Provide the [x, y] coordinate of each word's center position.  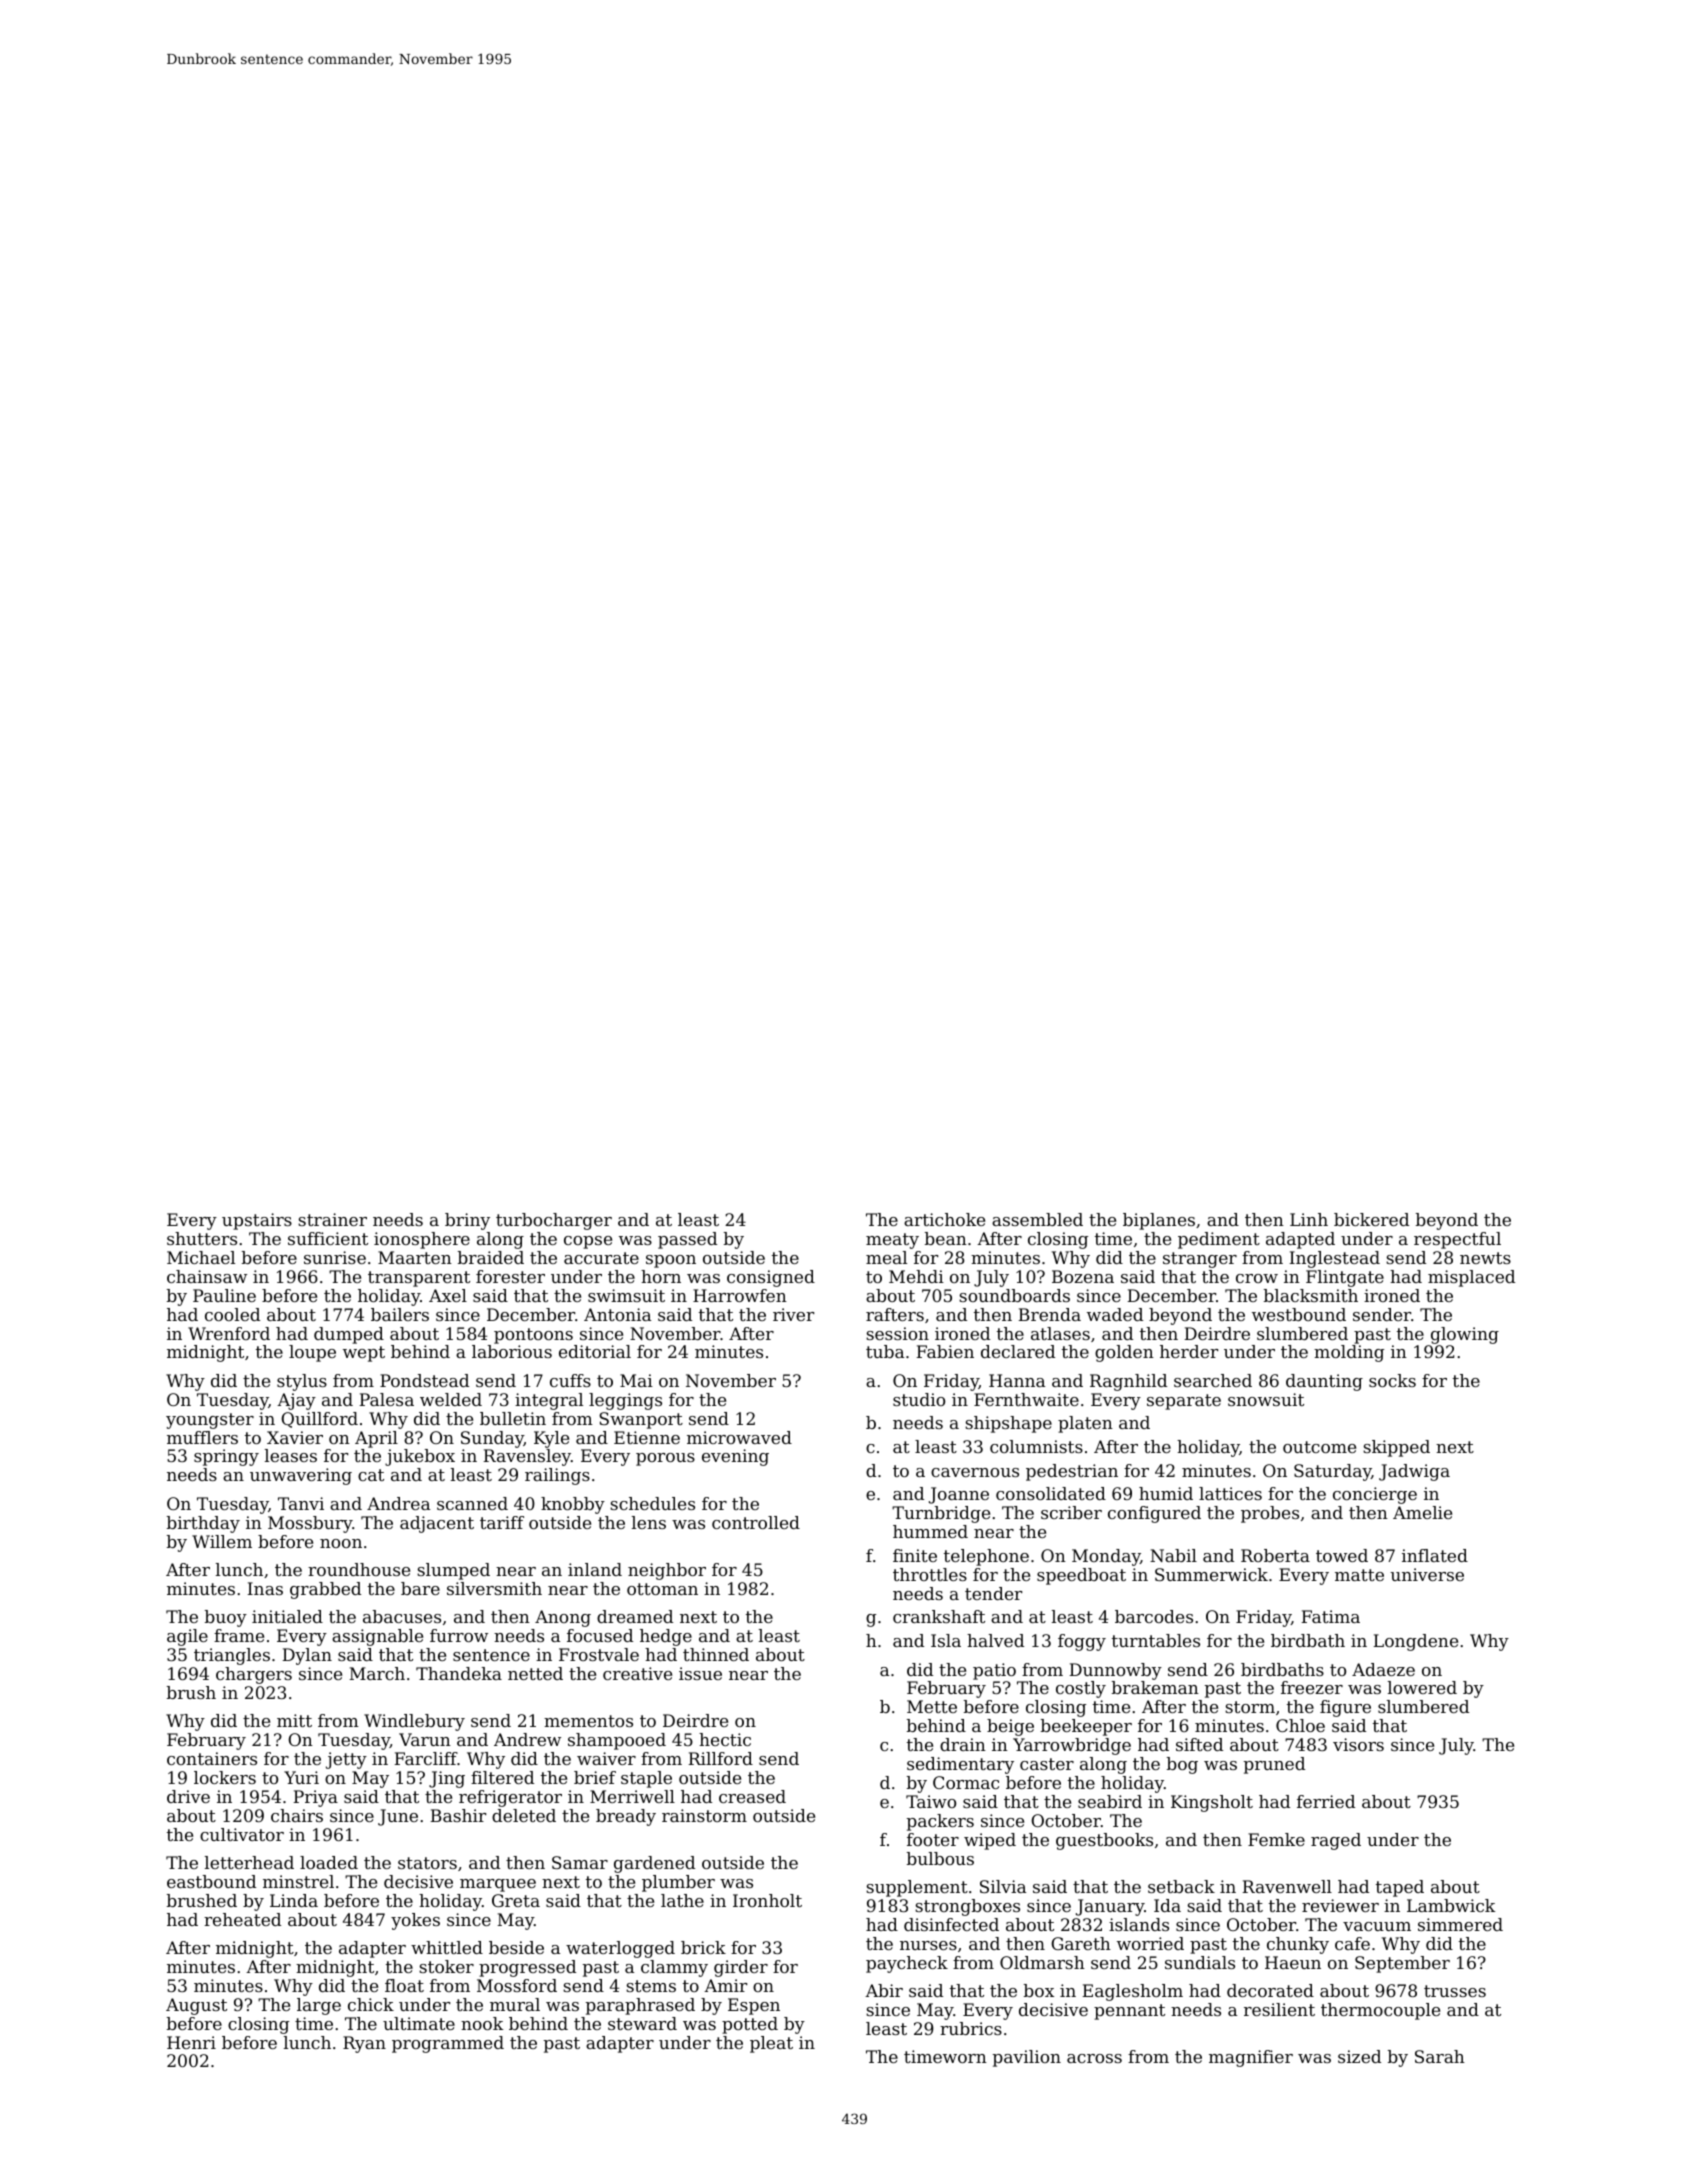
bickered [1371, 1219]
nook [482, 2023]
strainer [332, 1219]
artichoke [944, 1219]
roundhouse [359, 1569]
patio [994, 1671]
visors [1358, 1744]
